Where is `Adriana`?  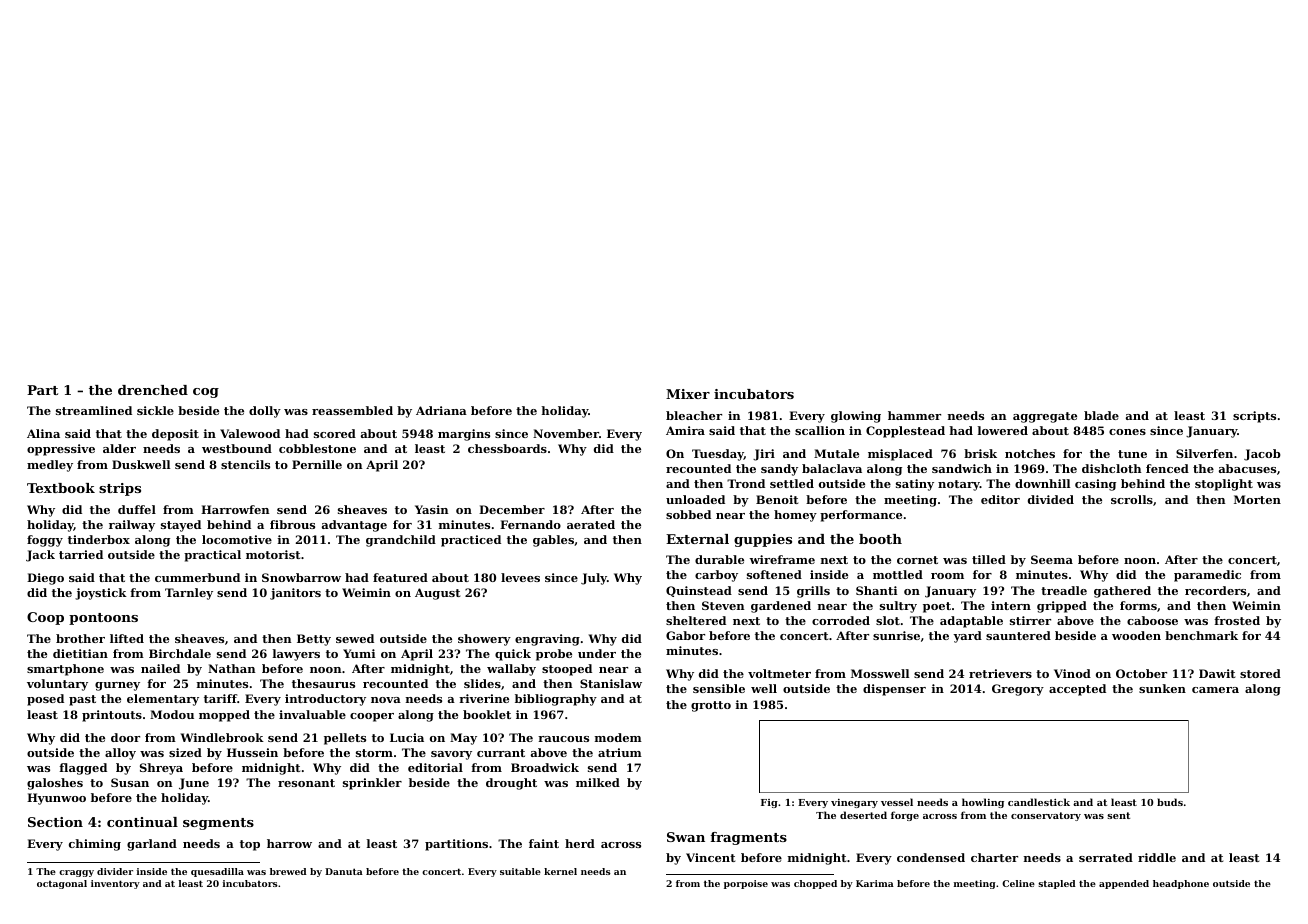 Adriana is located at coordinates (441, 410).
